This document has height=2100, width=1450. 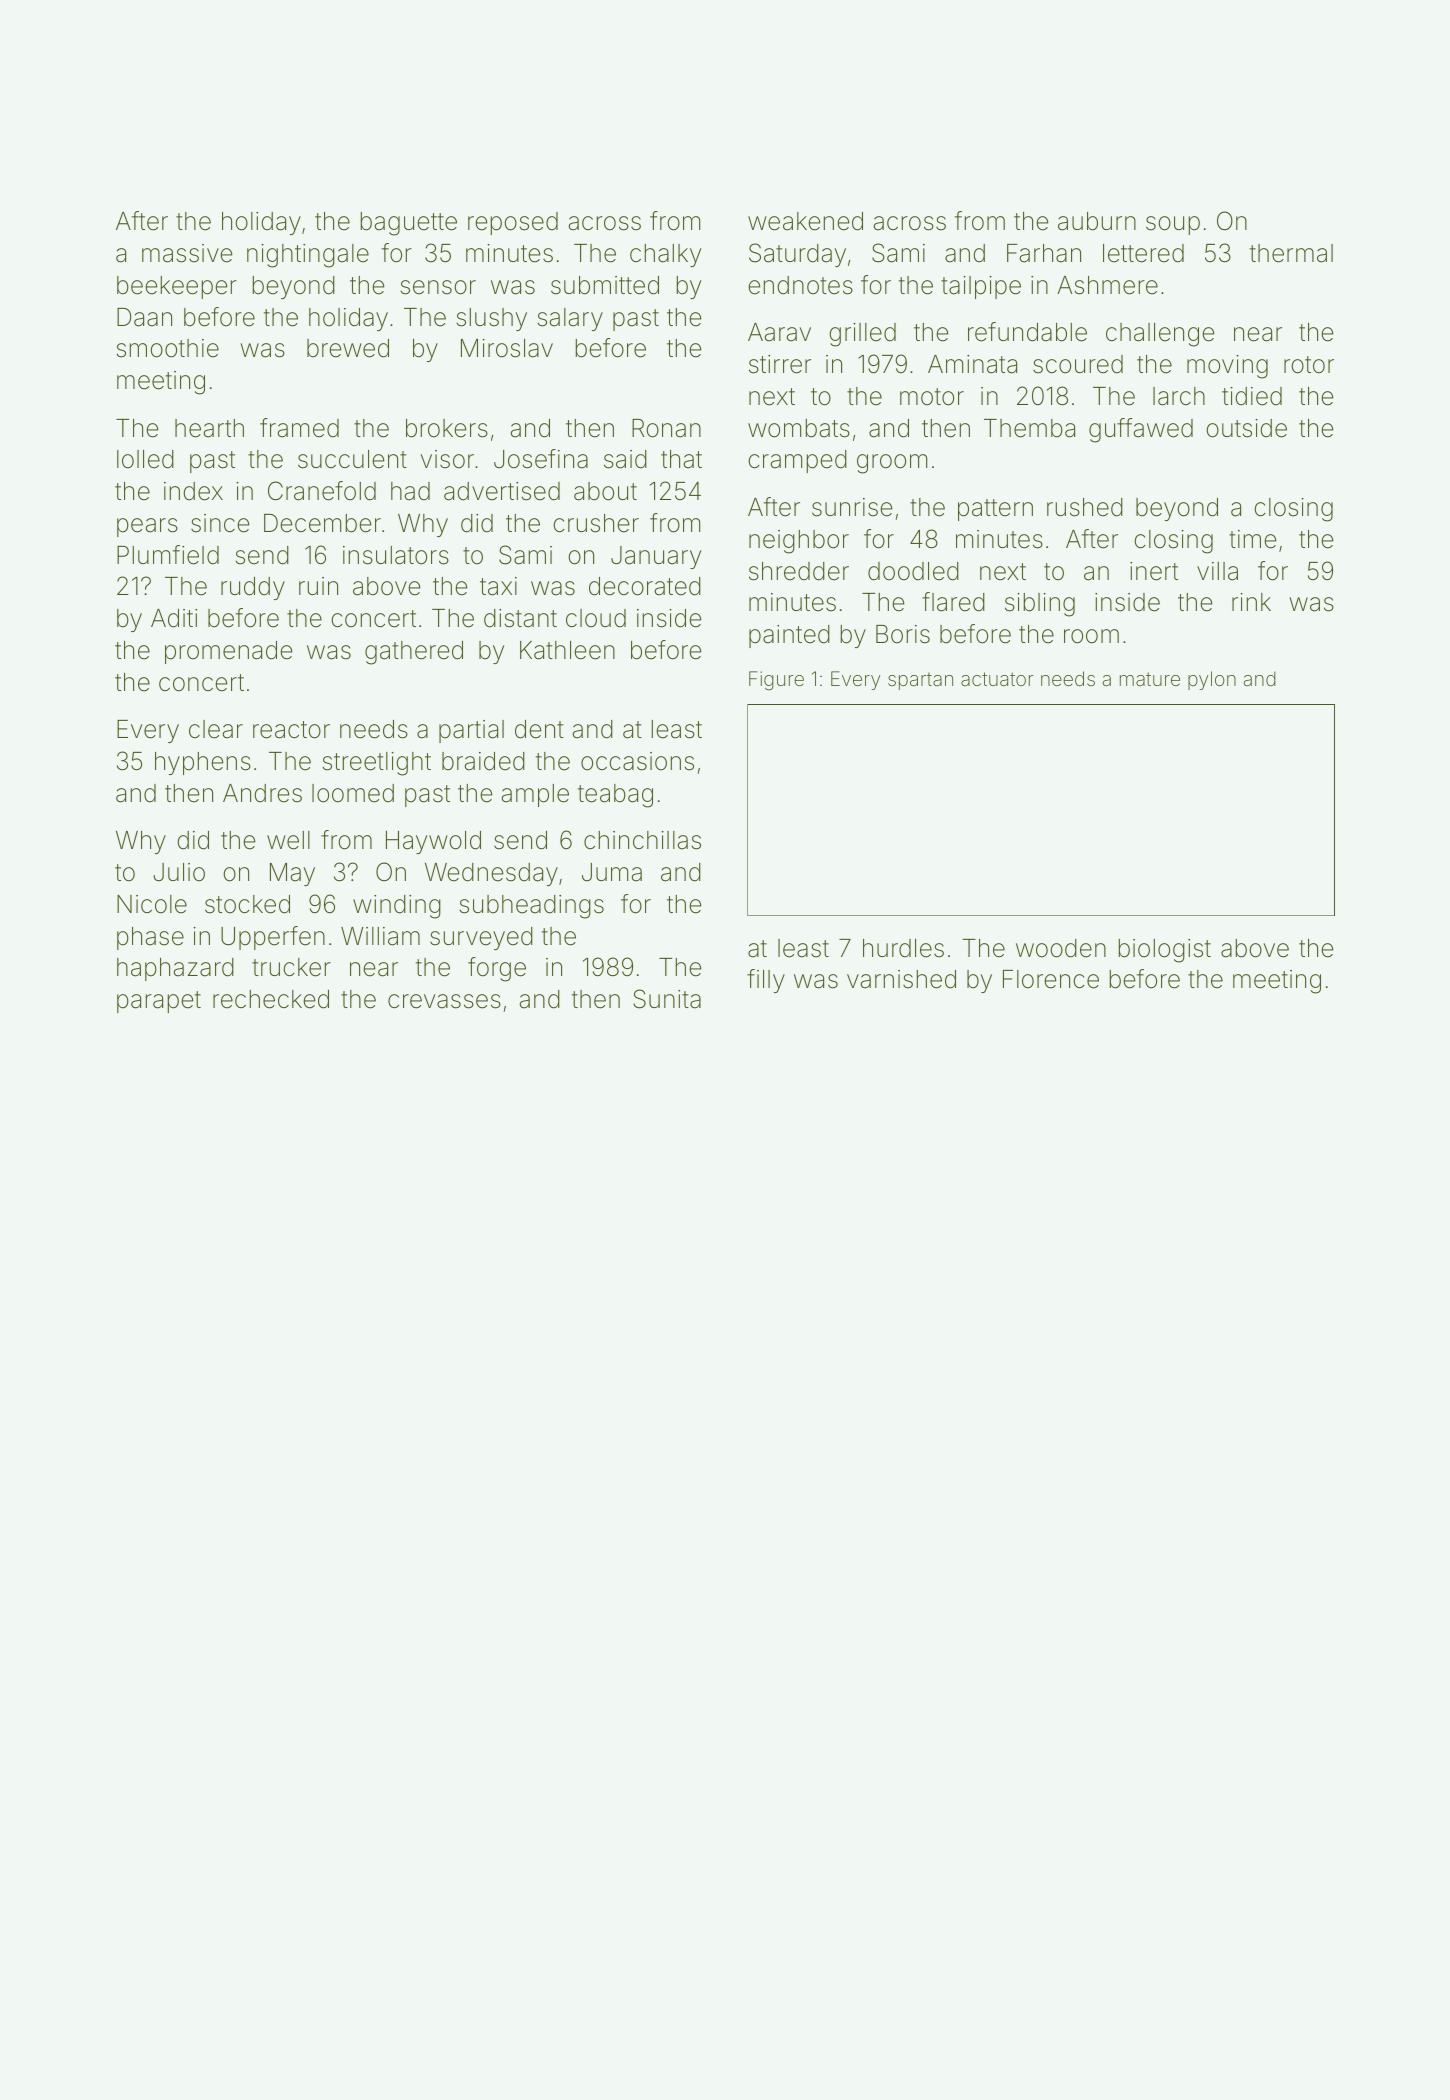 I want to click on chalky, so click(x=665, y=255).
